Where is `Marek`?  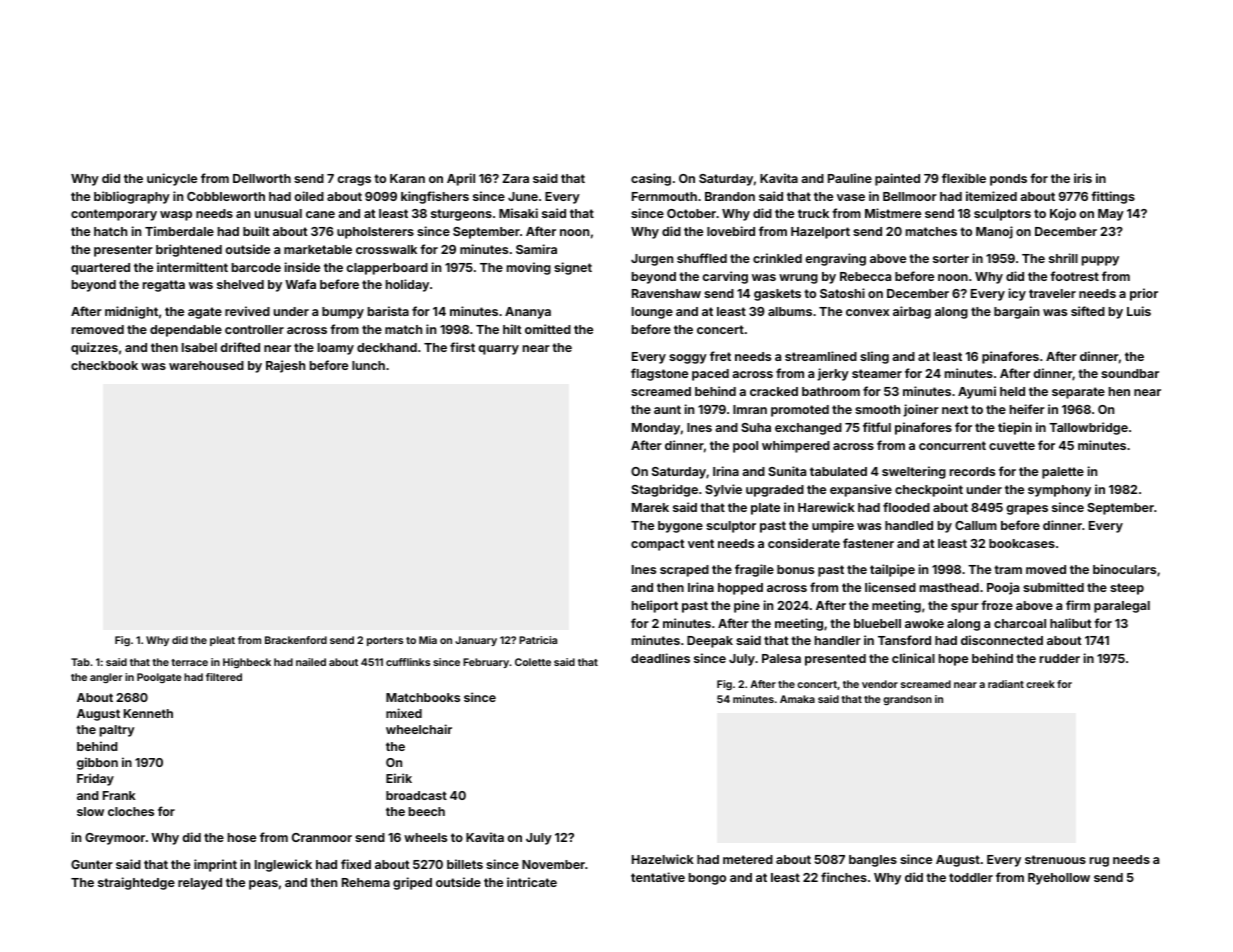
Marek is located at coordinates (650, 507).
